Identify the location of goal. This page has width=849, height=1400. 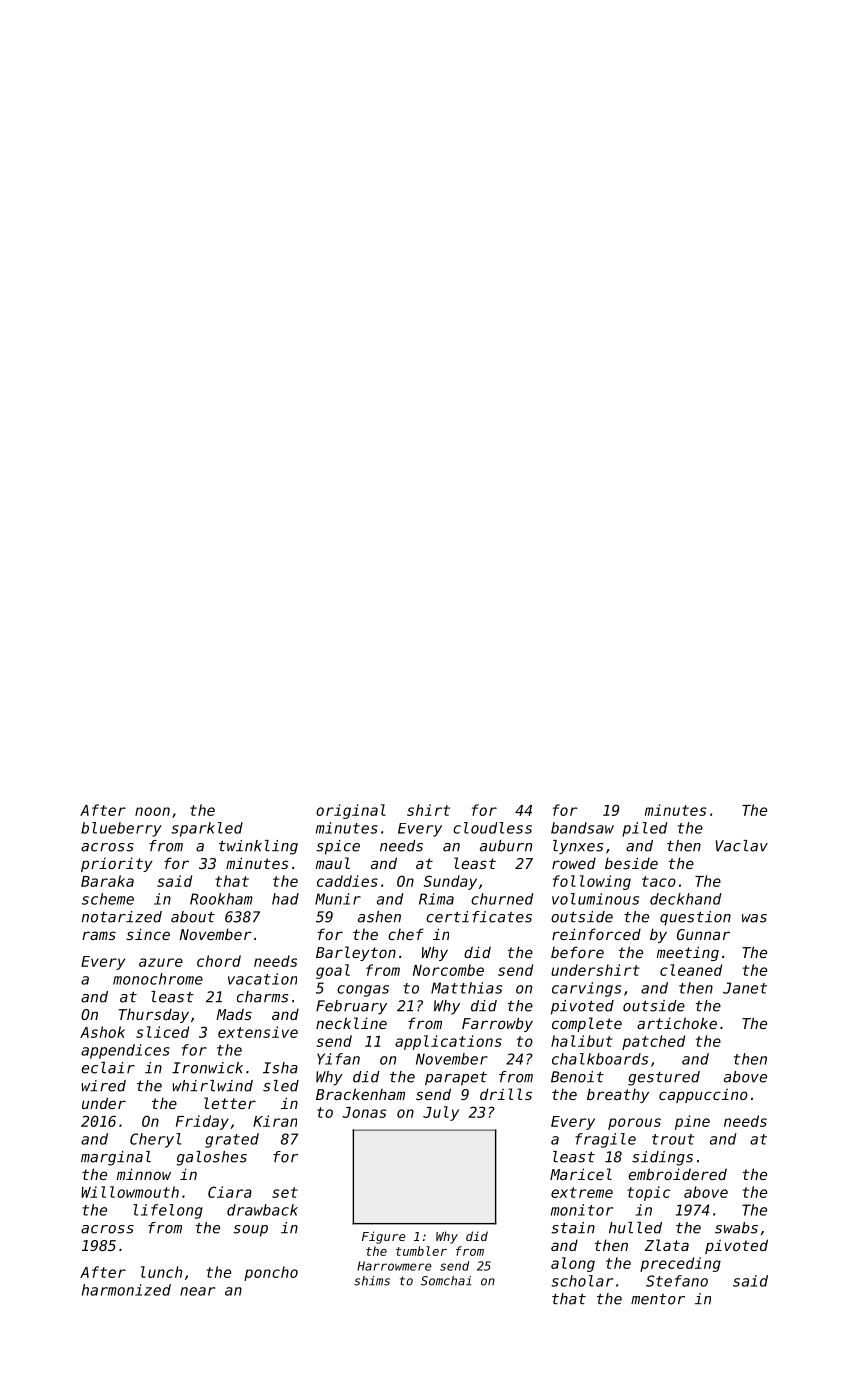
(333, 971).
